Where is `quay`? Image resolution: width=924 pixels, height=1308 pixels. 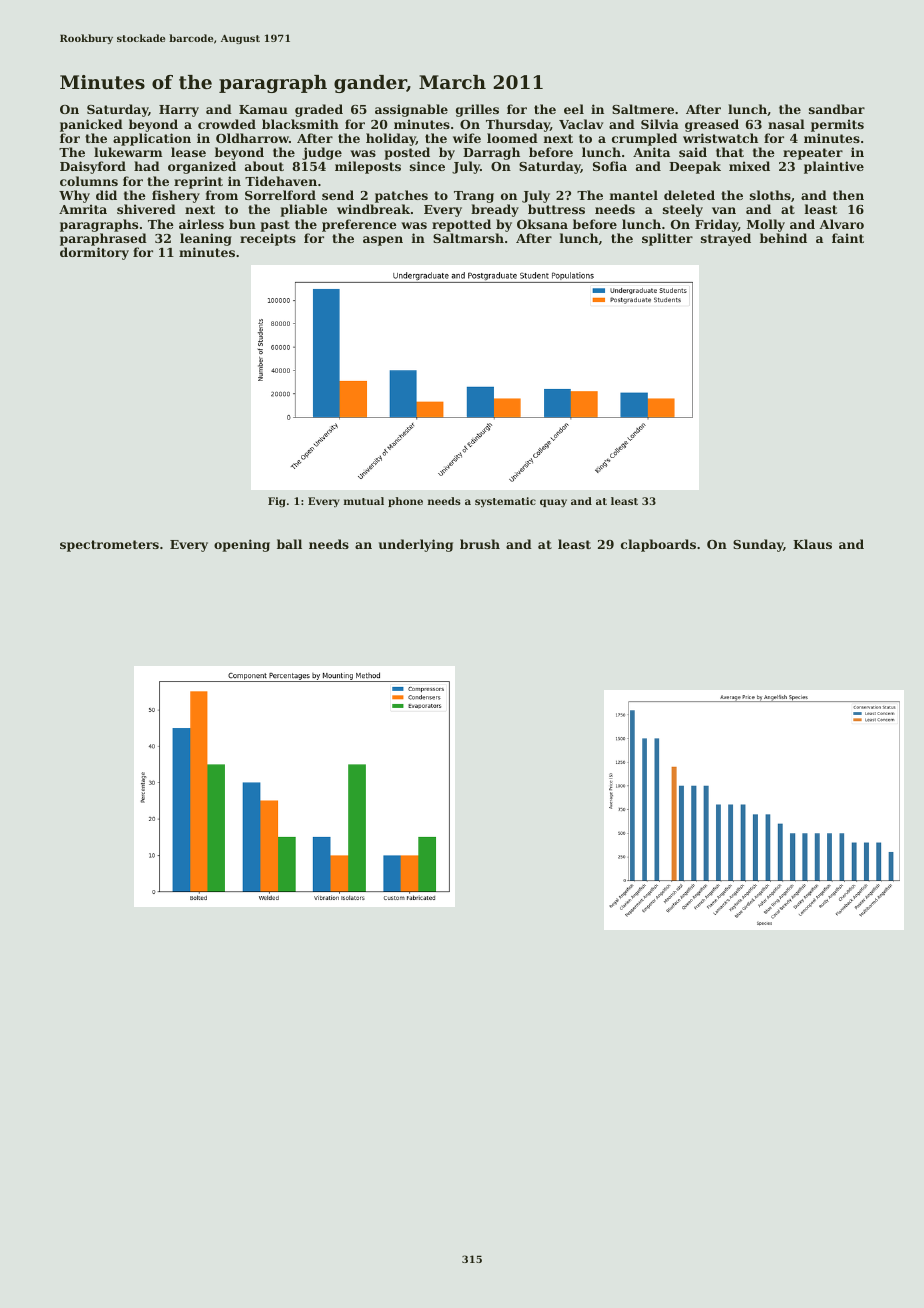
quay is located at coordinates (553, 503).
